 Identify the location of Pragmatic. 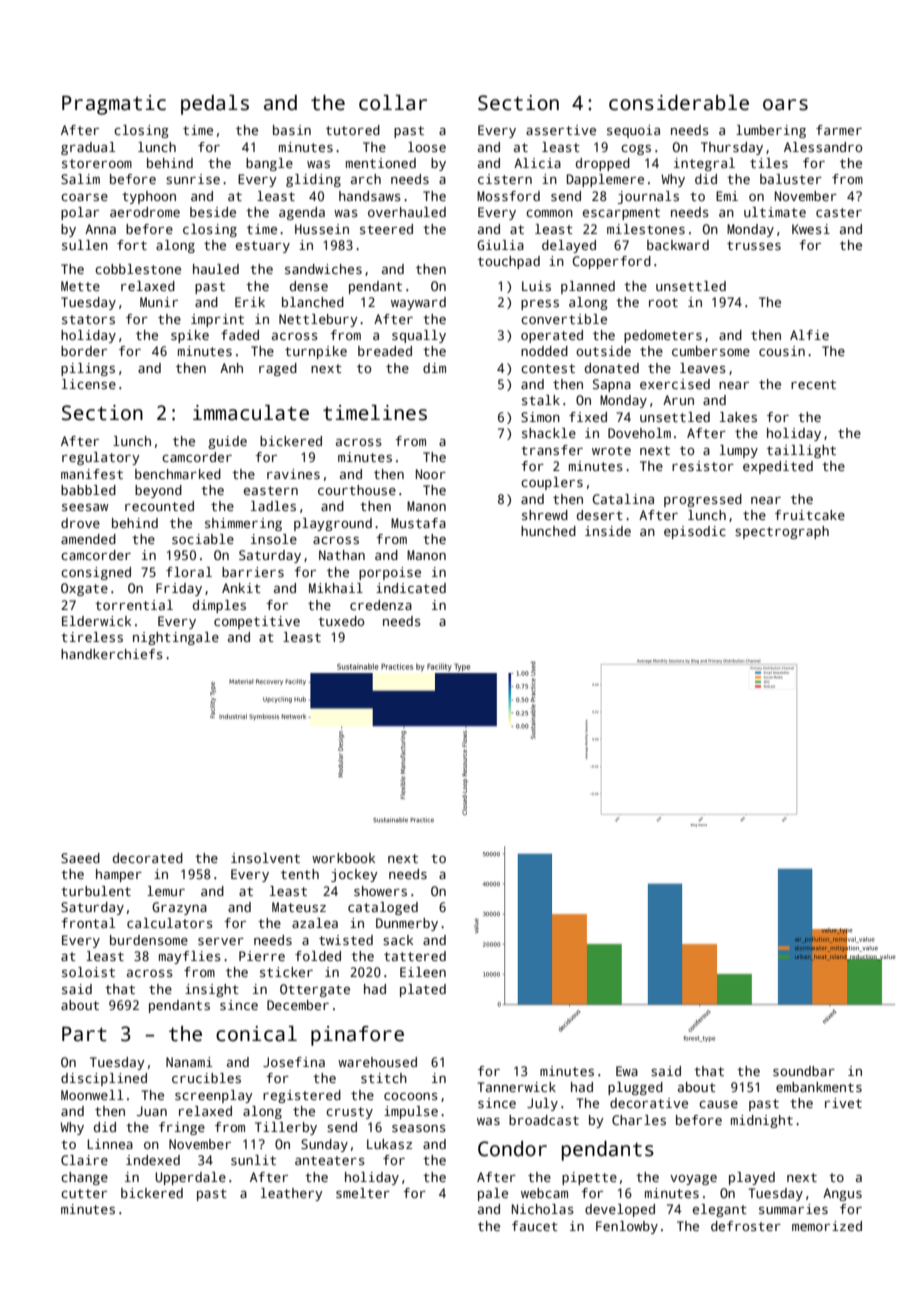
(114, 105).
